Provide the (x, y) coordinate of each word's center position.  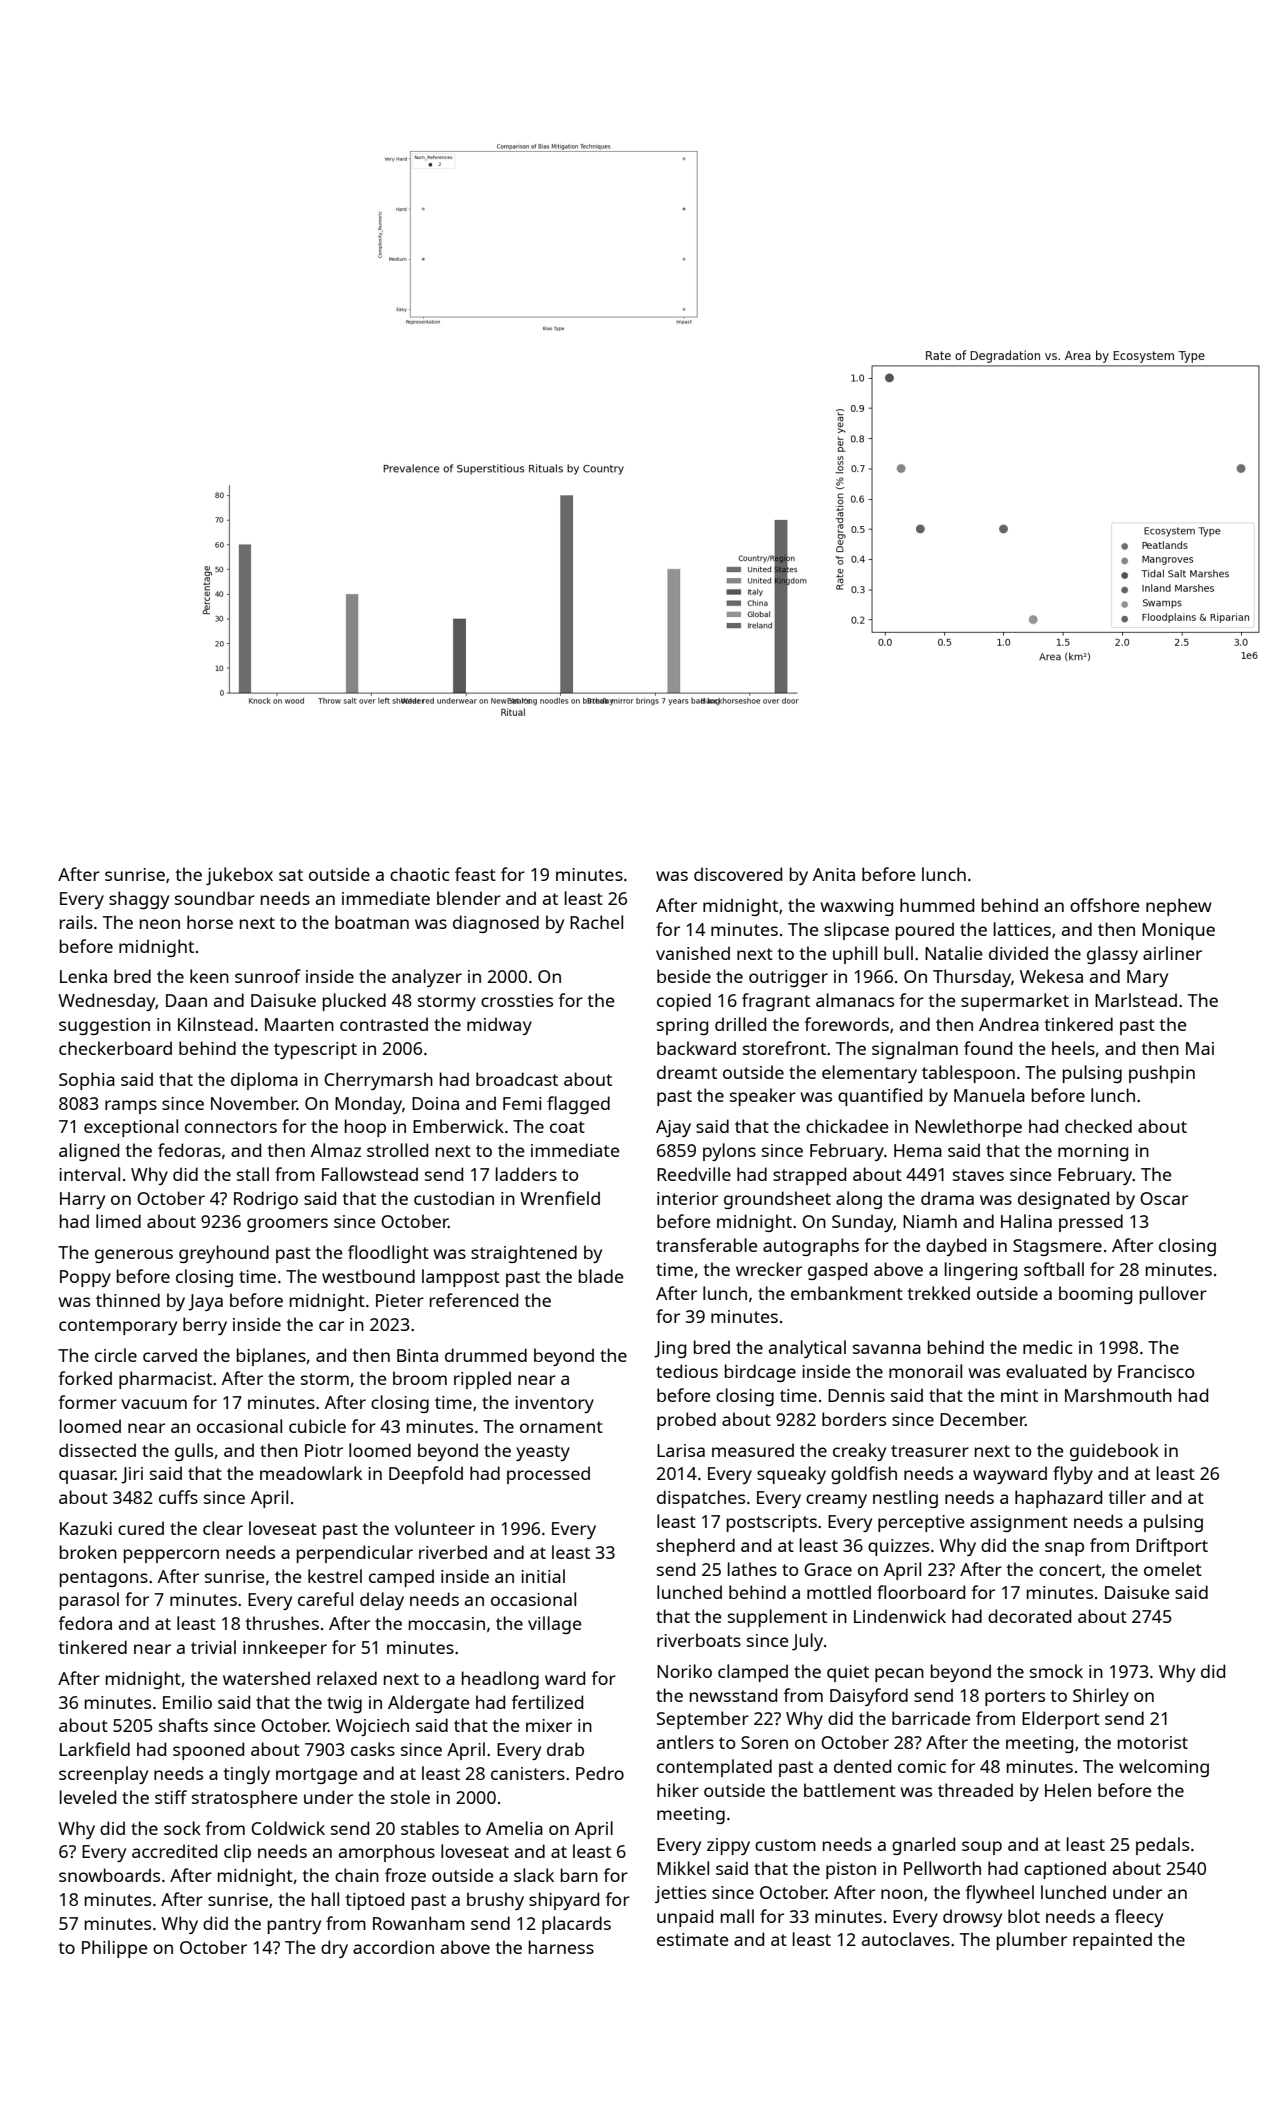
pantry (294, 1926)
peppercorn (171, 1556)
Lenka (83, 976)
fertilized (547, 1702)
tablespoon (968, 1074)
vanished (693, 953)
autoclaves (906, 1939)
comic (922, 1766)
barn (579, 1875)
